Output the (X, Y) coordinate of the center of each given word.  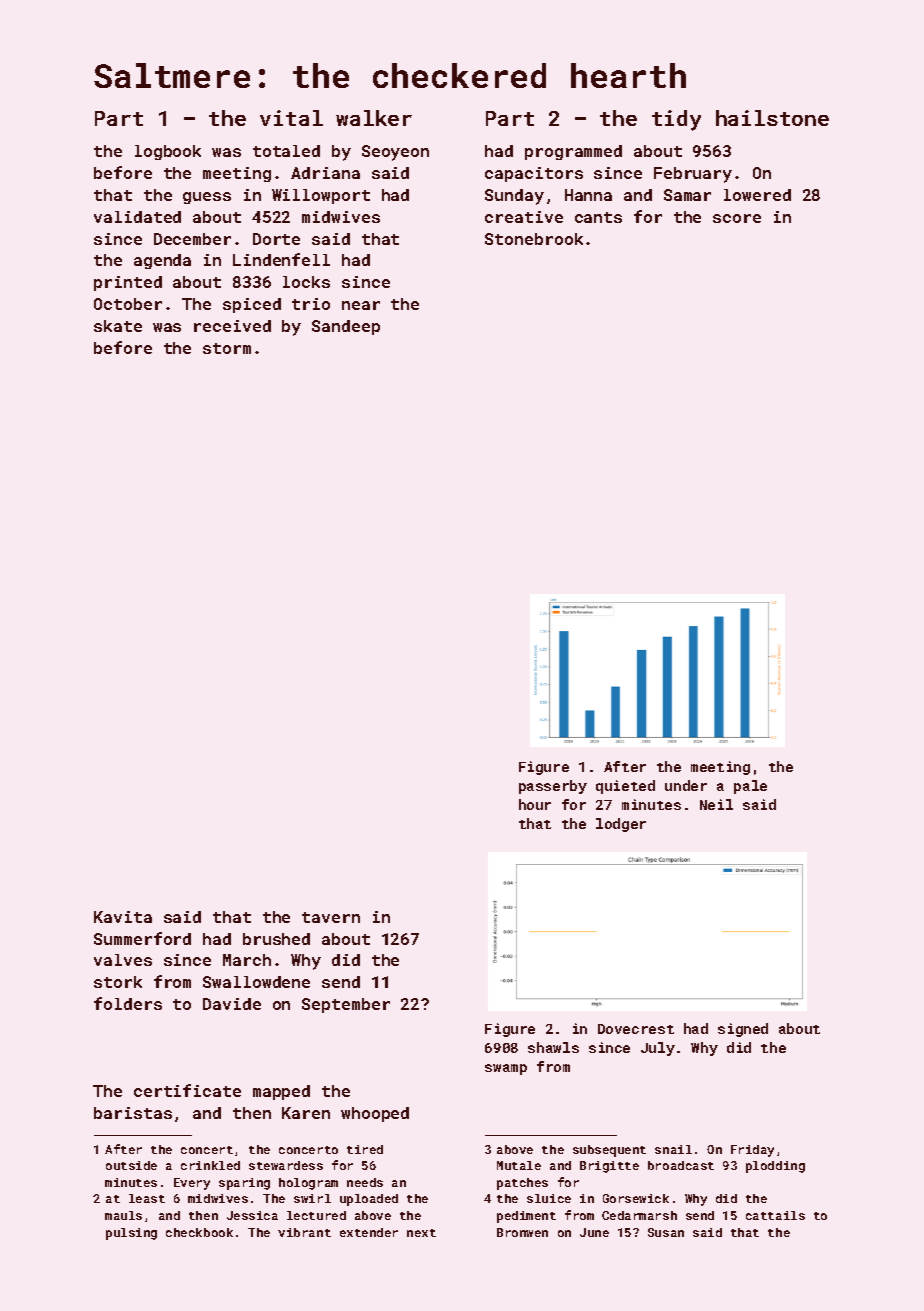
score (737, 218)
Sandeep (346, 327)
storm (227, 348)
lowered (757, 195)
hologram (308, 1184)
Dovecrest (636, 1029)
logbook (168, 152)
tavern (331, 917)
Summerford (142, 938)
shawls (553, 1047)
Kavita (123, 917)
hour (535, 804)
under (686, 785)
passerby (553, 787)
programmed (573, 152)
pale (750, 787)
